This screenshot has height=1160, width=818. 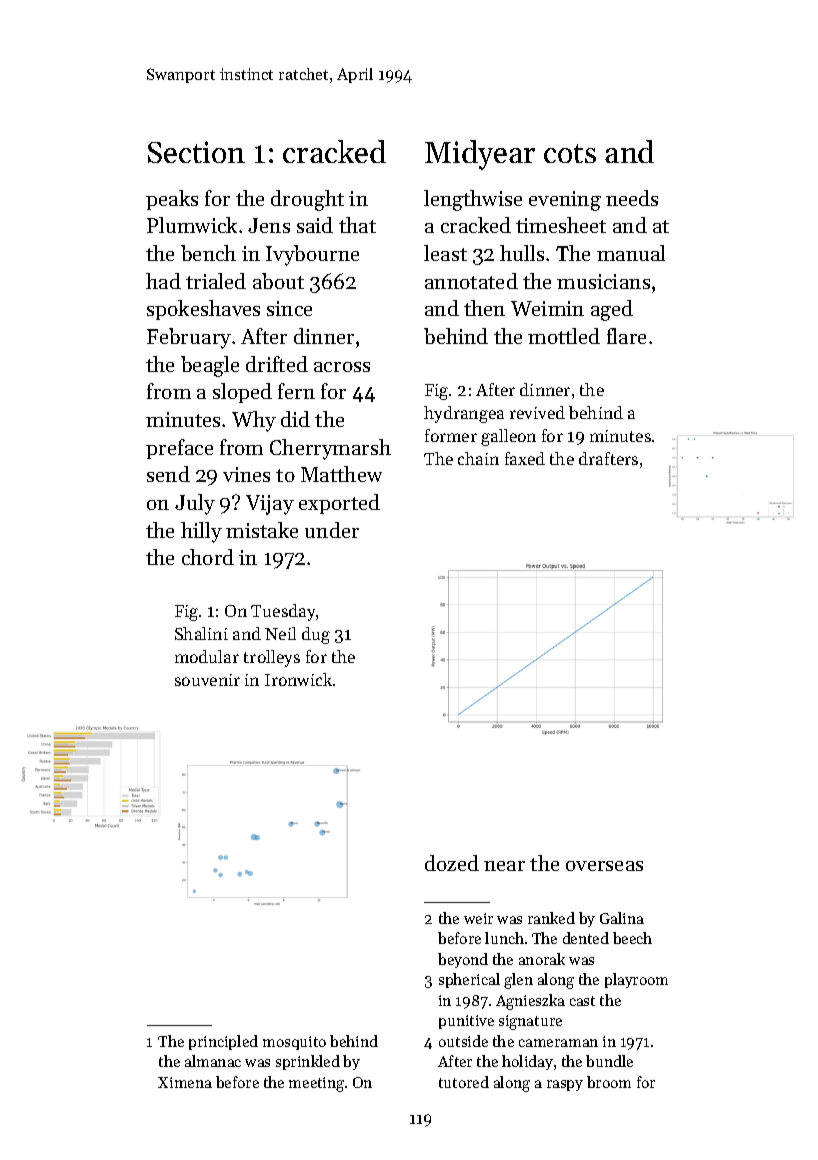 What do you see at coordinates (463, 960) in the screenshot?
I see `beyond` at bounding box center [463, 960].
